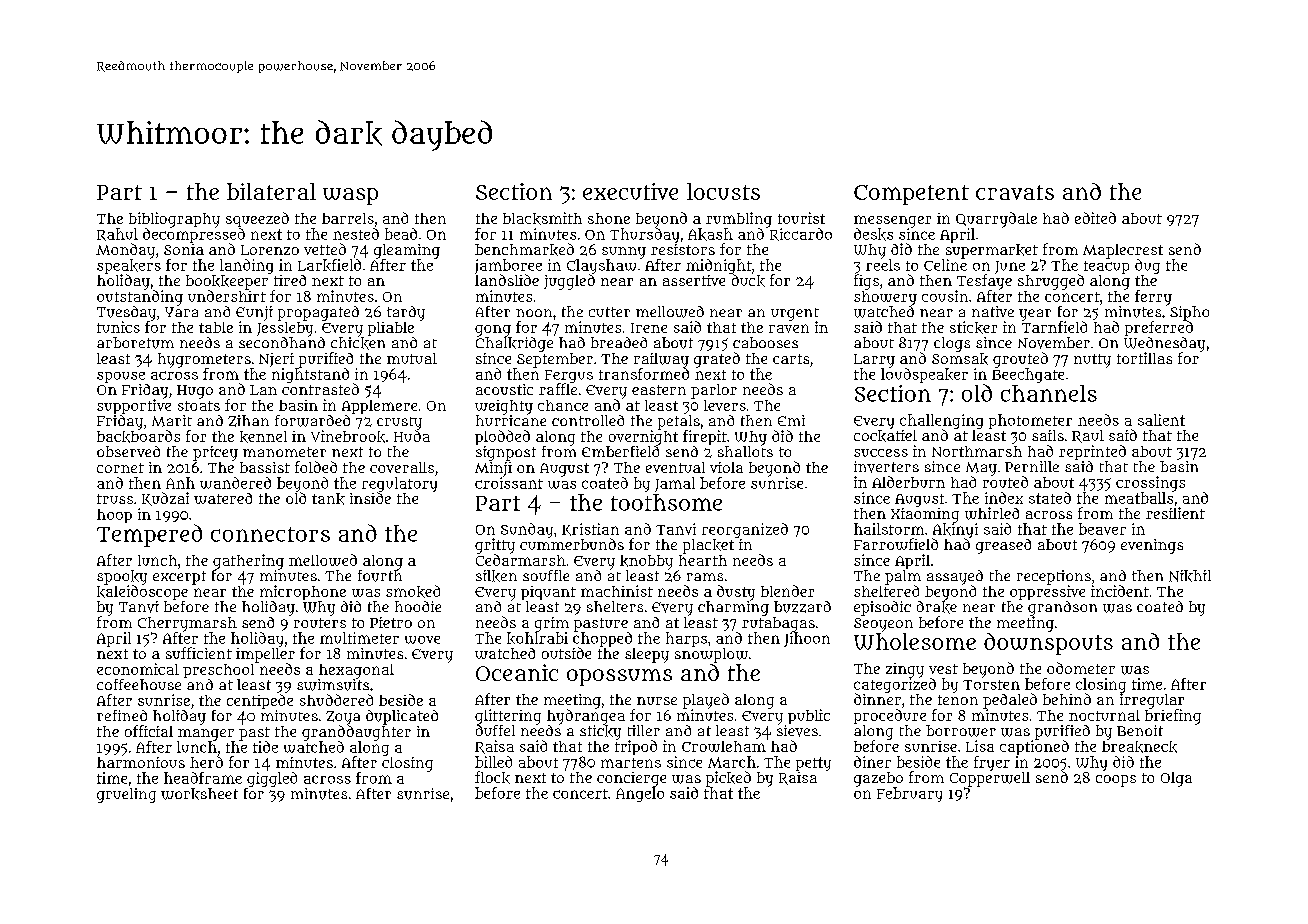  What do you see at coordinates (135, 343) in the document?
I see `arboretum` at bounding box center [135, 343].
